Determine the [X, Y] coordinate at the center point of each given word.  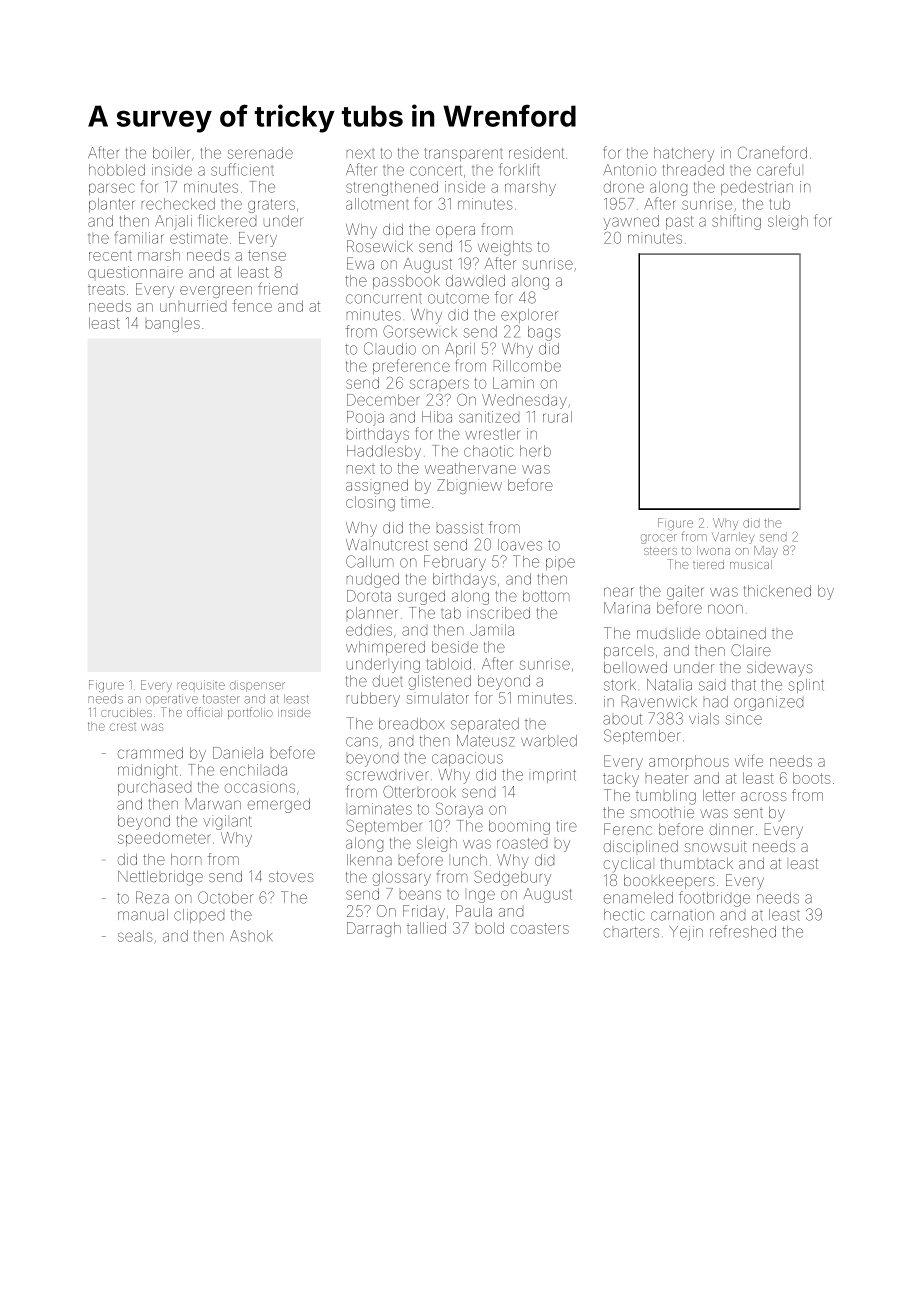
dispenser [257, 687]
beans [420, 895]
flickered [227, 220]
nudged [373, 580]
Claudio [390, 348]
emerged [279, 805]
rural [557, 417]
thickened [777, 591]
